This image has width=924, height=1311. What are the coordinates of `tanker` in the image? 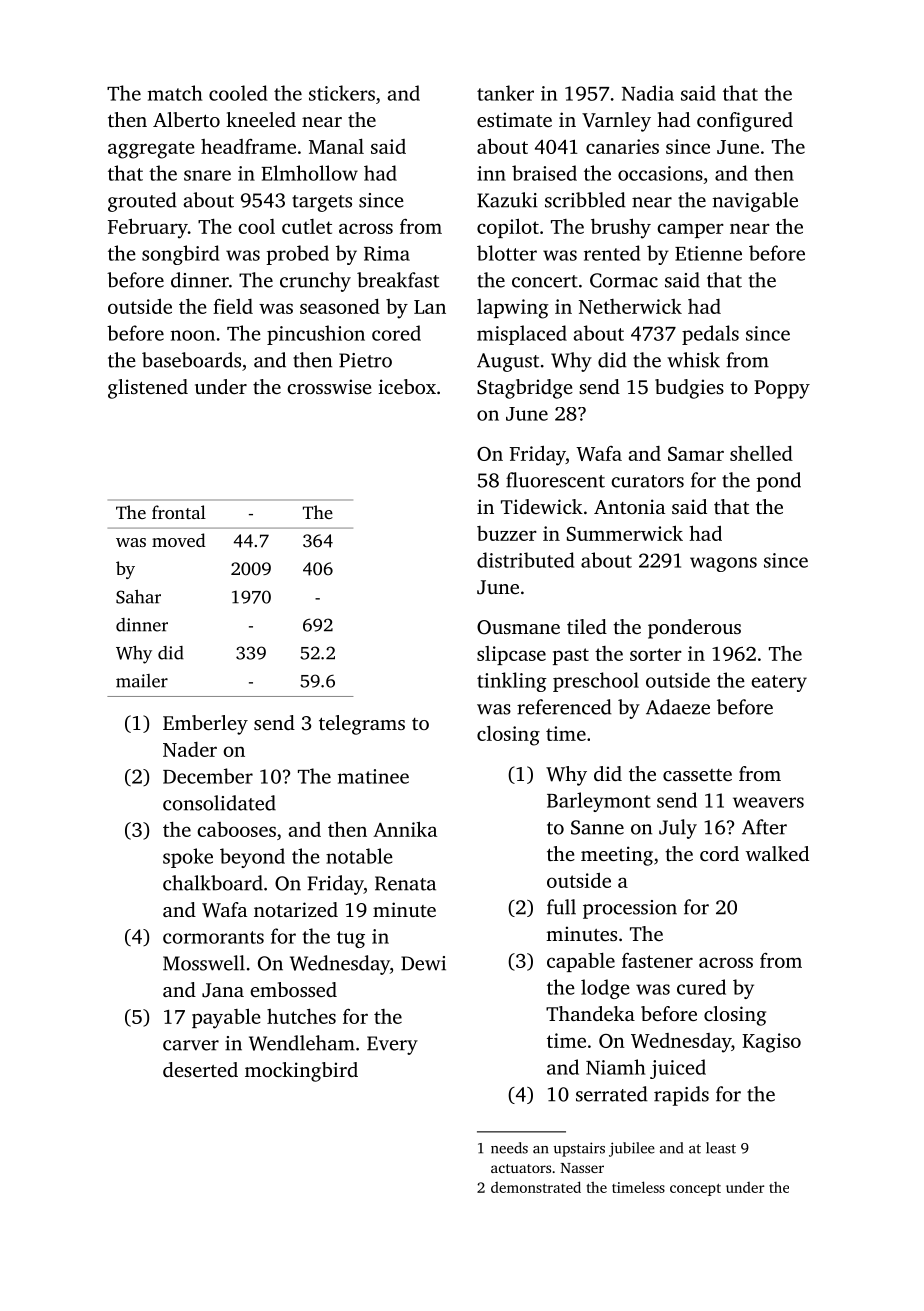 It's located at (505, 93).
